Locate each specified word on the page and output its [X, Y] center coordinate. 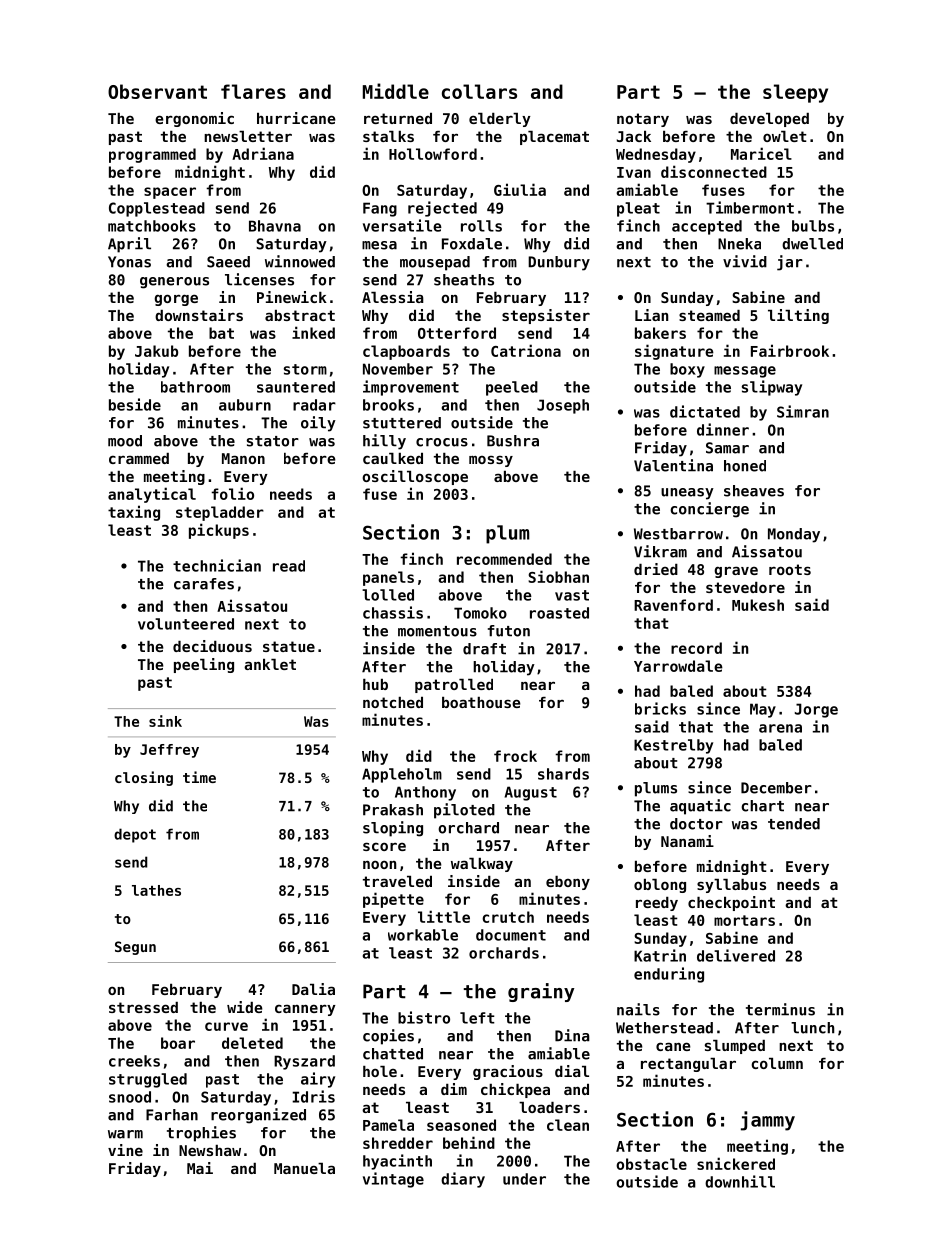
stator [273, 441]
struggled [148, 1080]
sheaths [464, 280]
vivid [745, 261]
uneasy [687, 494]
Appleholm [402, 775]
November [398, 369]
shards [563, 774]
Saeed [228, 262]
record [696, 648]
